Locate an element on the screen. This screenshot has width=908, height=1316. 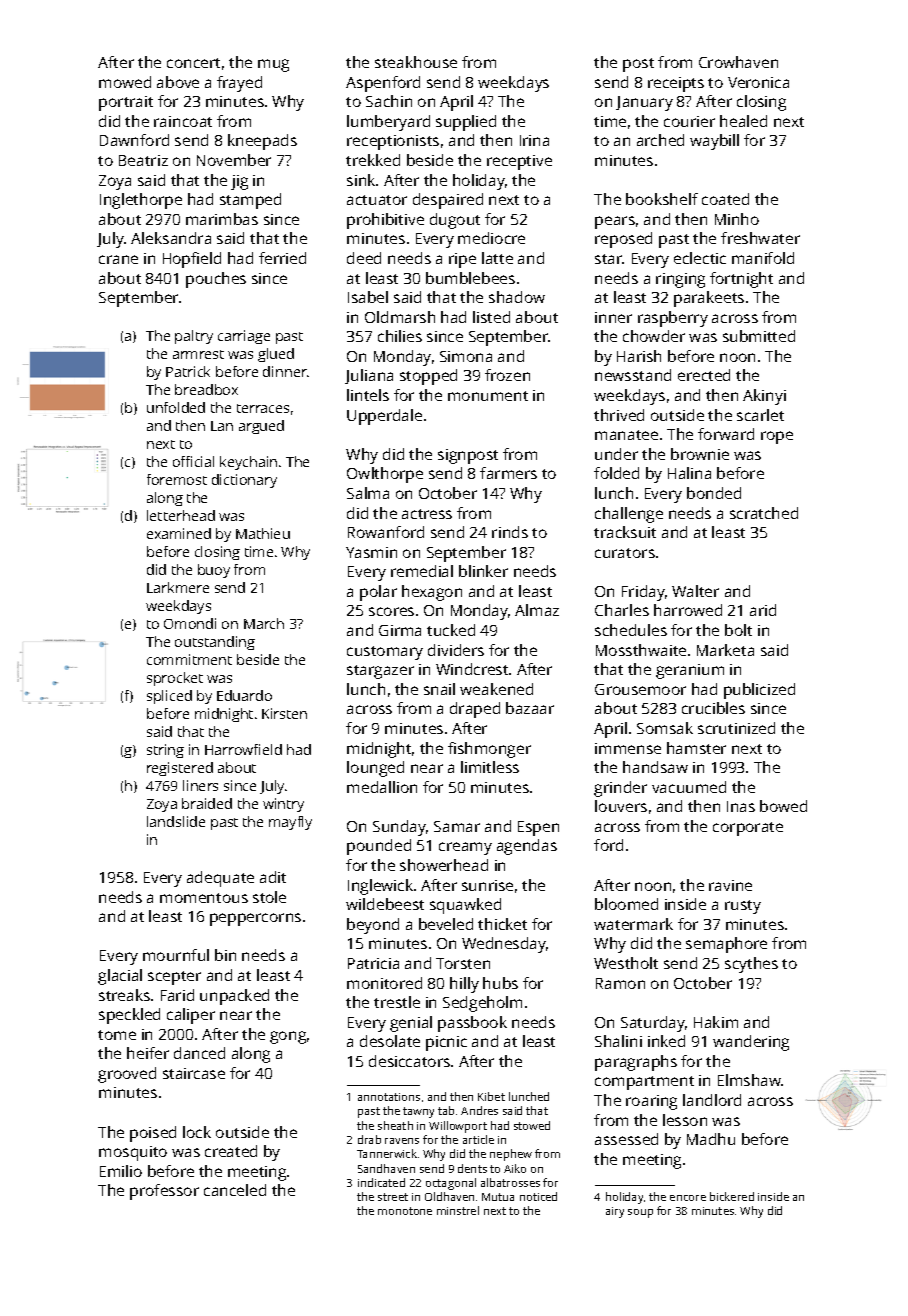
challenge is located at coordinates (629, 515).
